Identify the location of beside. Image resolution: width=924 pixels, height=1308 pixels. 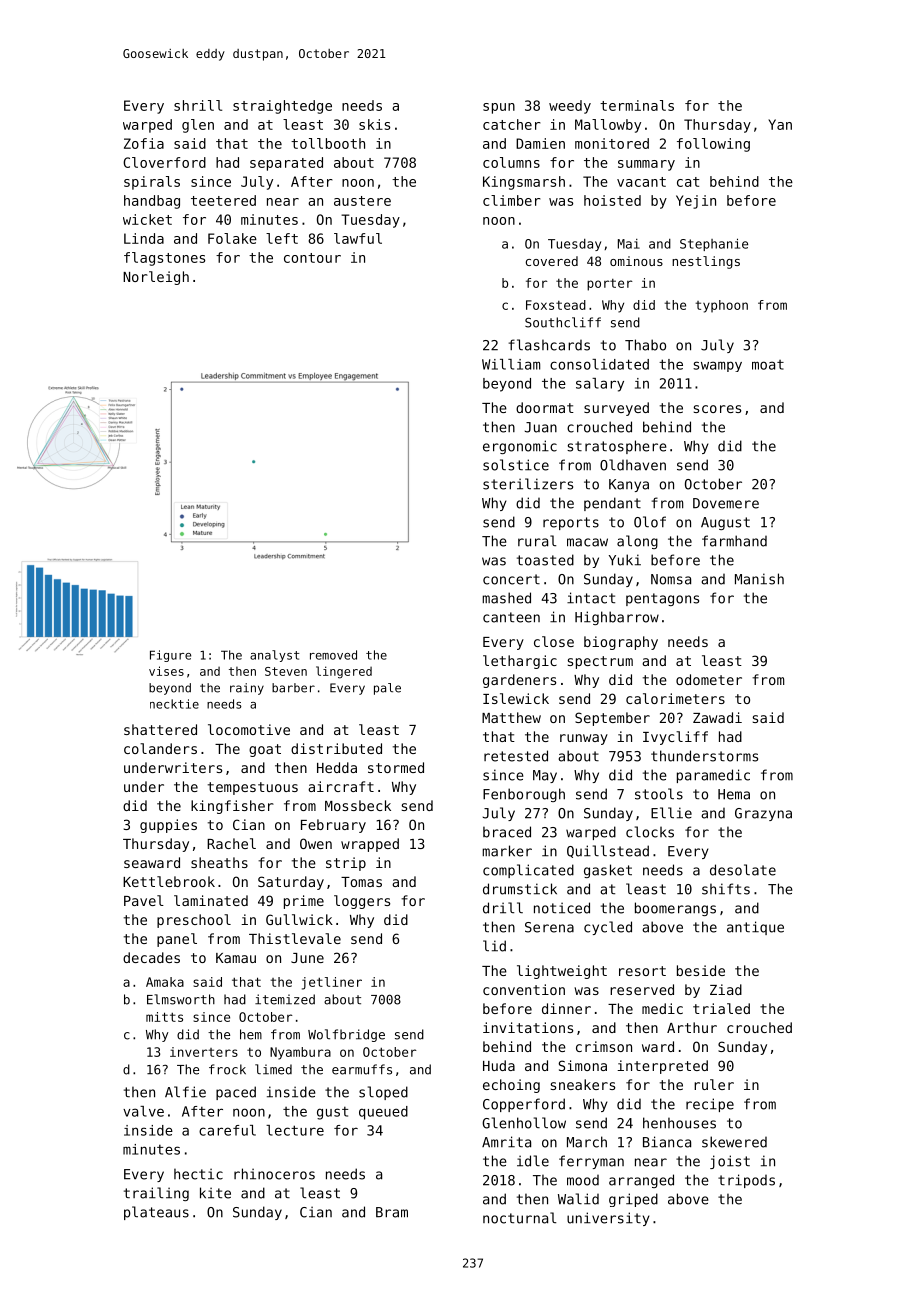
(701, 970).
